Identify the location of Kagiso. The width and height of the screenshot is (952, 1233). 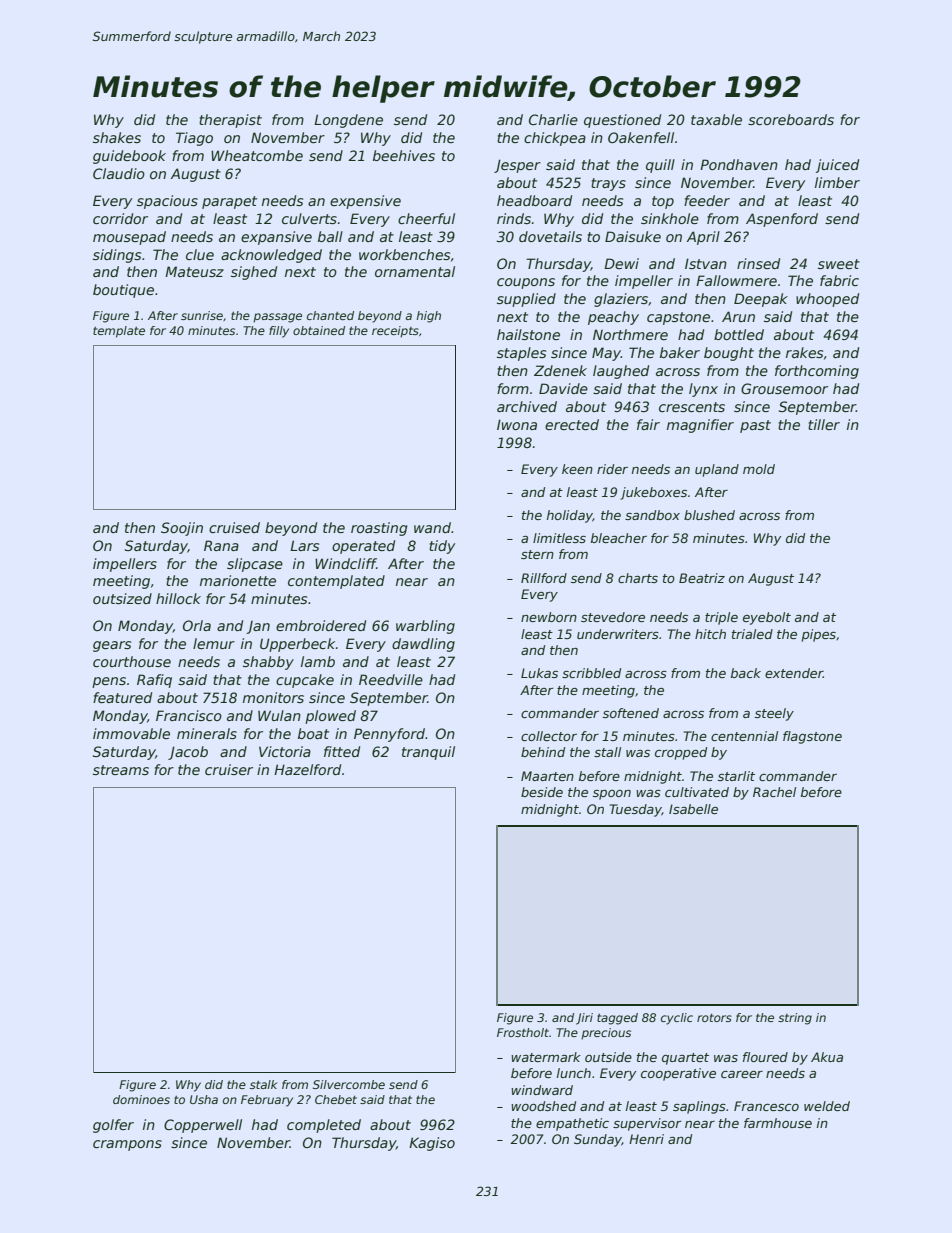
(432, 1144).
